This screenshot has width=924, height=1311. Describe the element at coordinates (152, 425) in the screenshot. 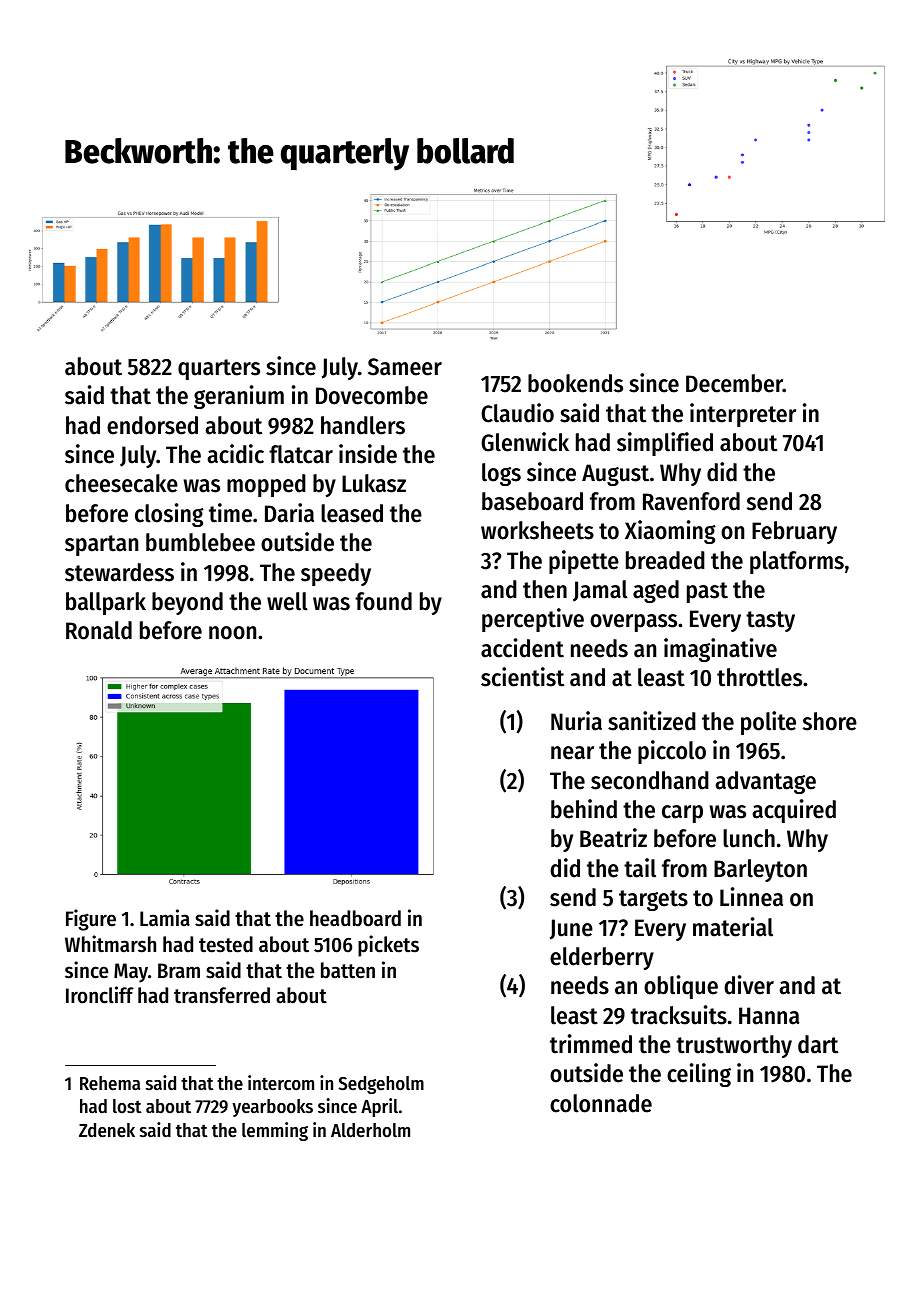

I see `endorsed` at that location.
